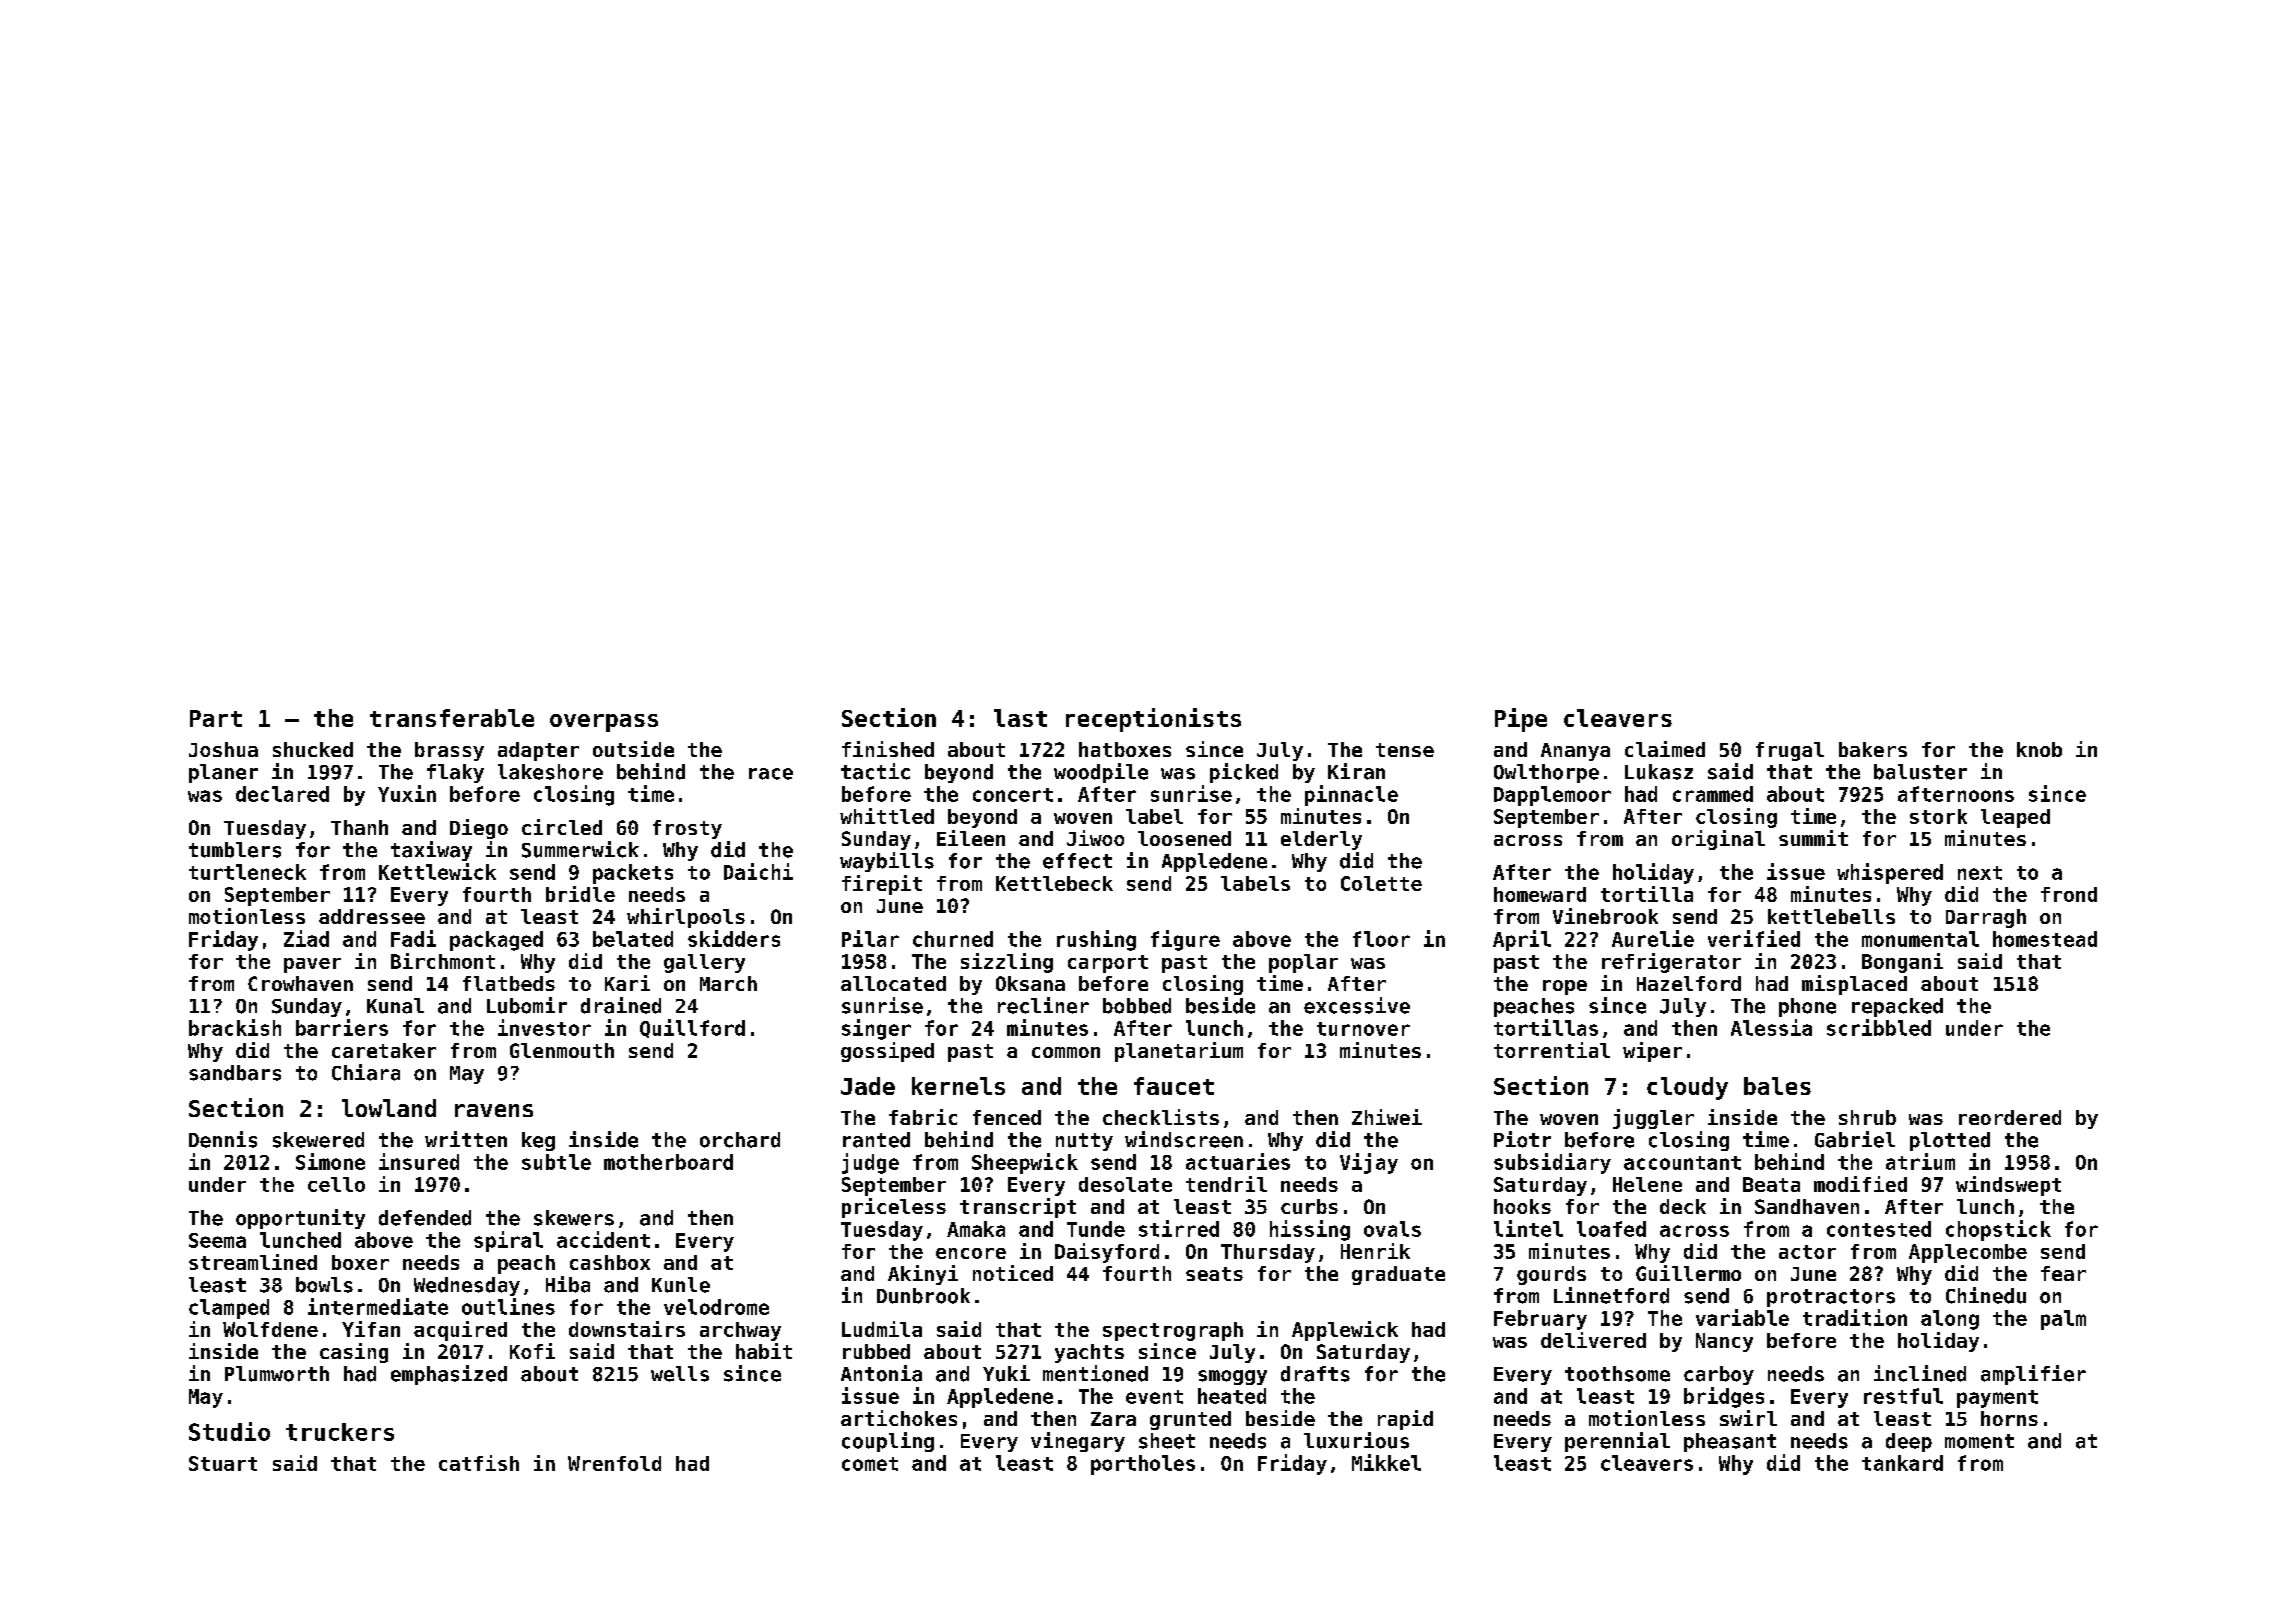 The height and width of the image is (1620, 2292). What do you see at coordinates (1143, 1465) in the image?
I see `portholes` at bounding box center [1143, 1465].
